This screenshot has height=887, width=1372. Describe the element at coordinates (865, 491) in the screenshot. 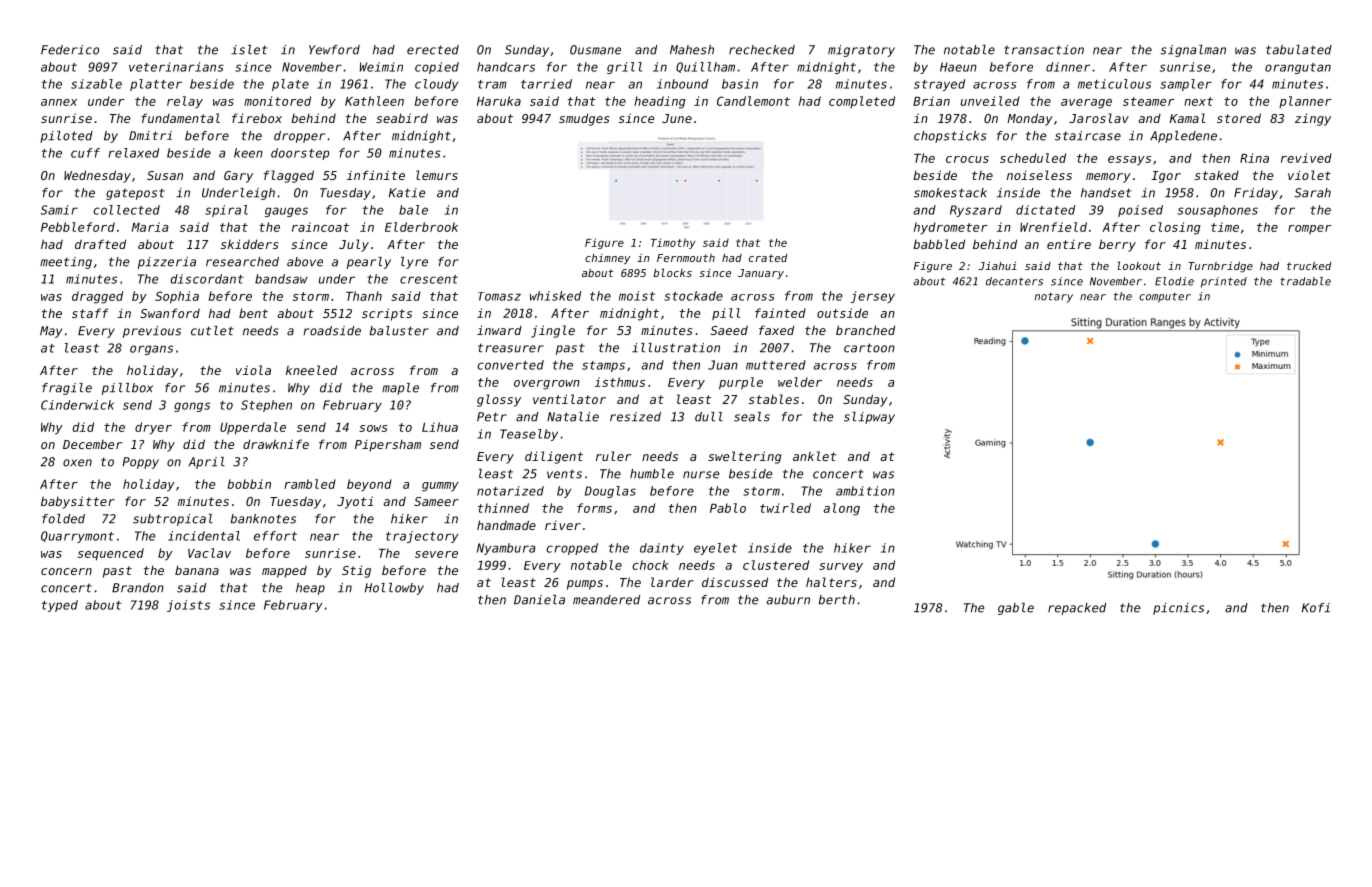

I see `ambition` at that location.
